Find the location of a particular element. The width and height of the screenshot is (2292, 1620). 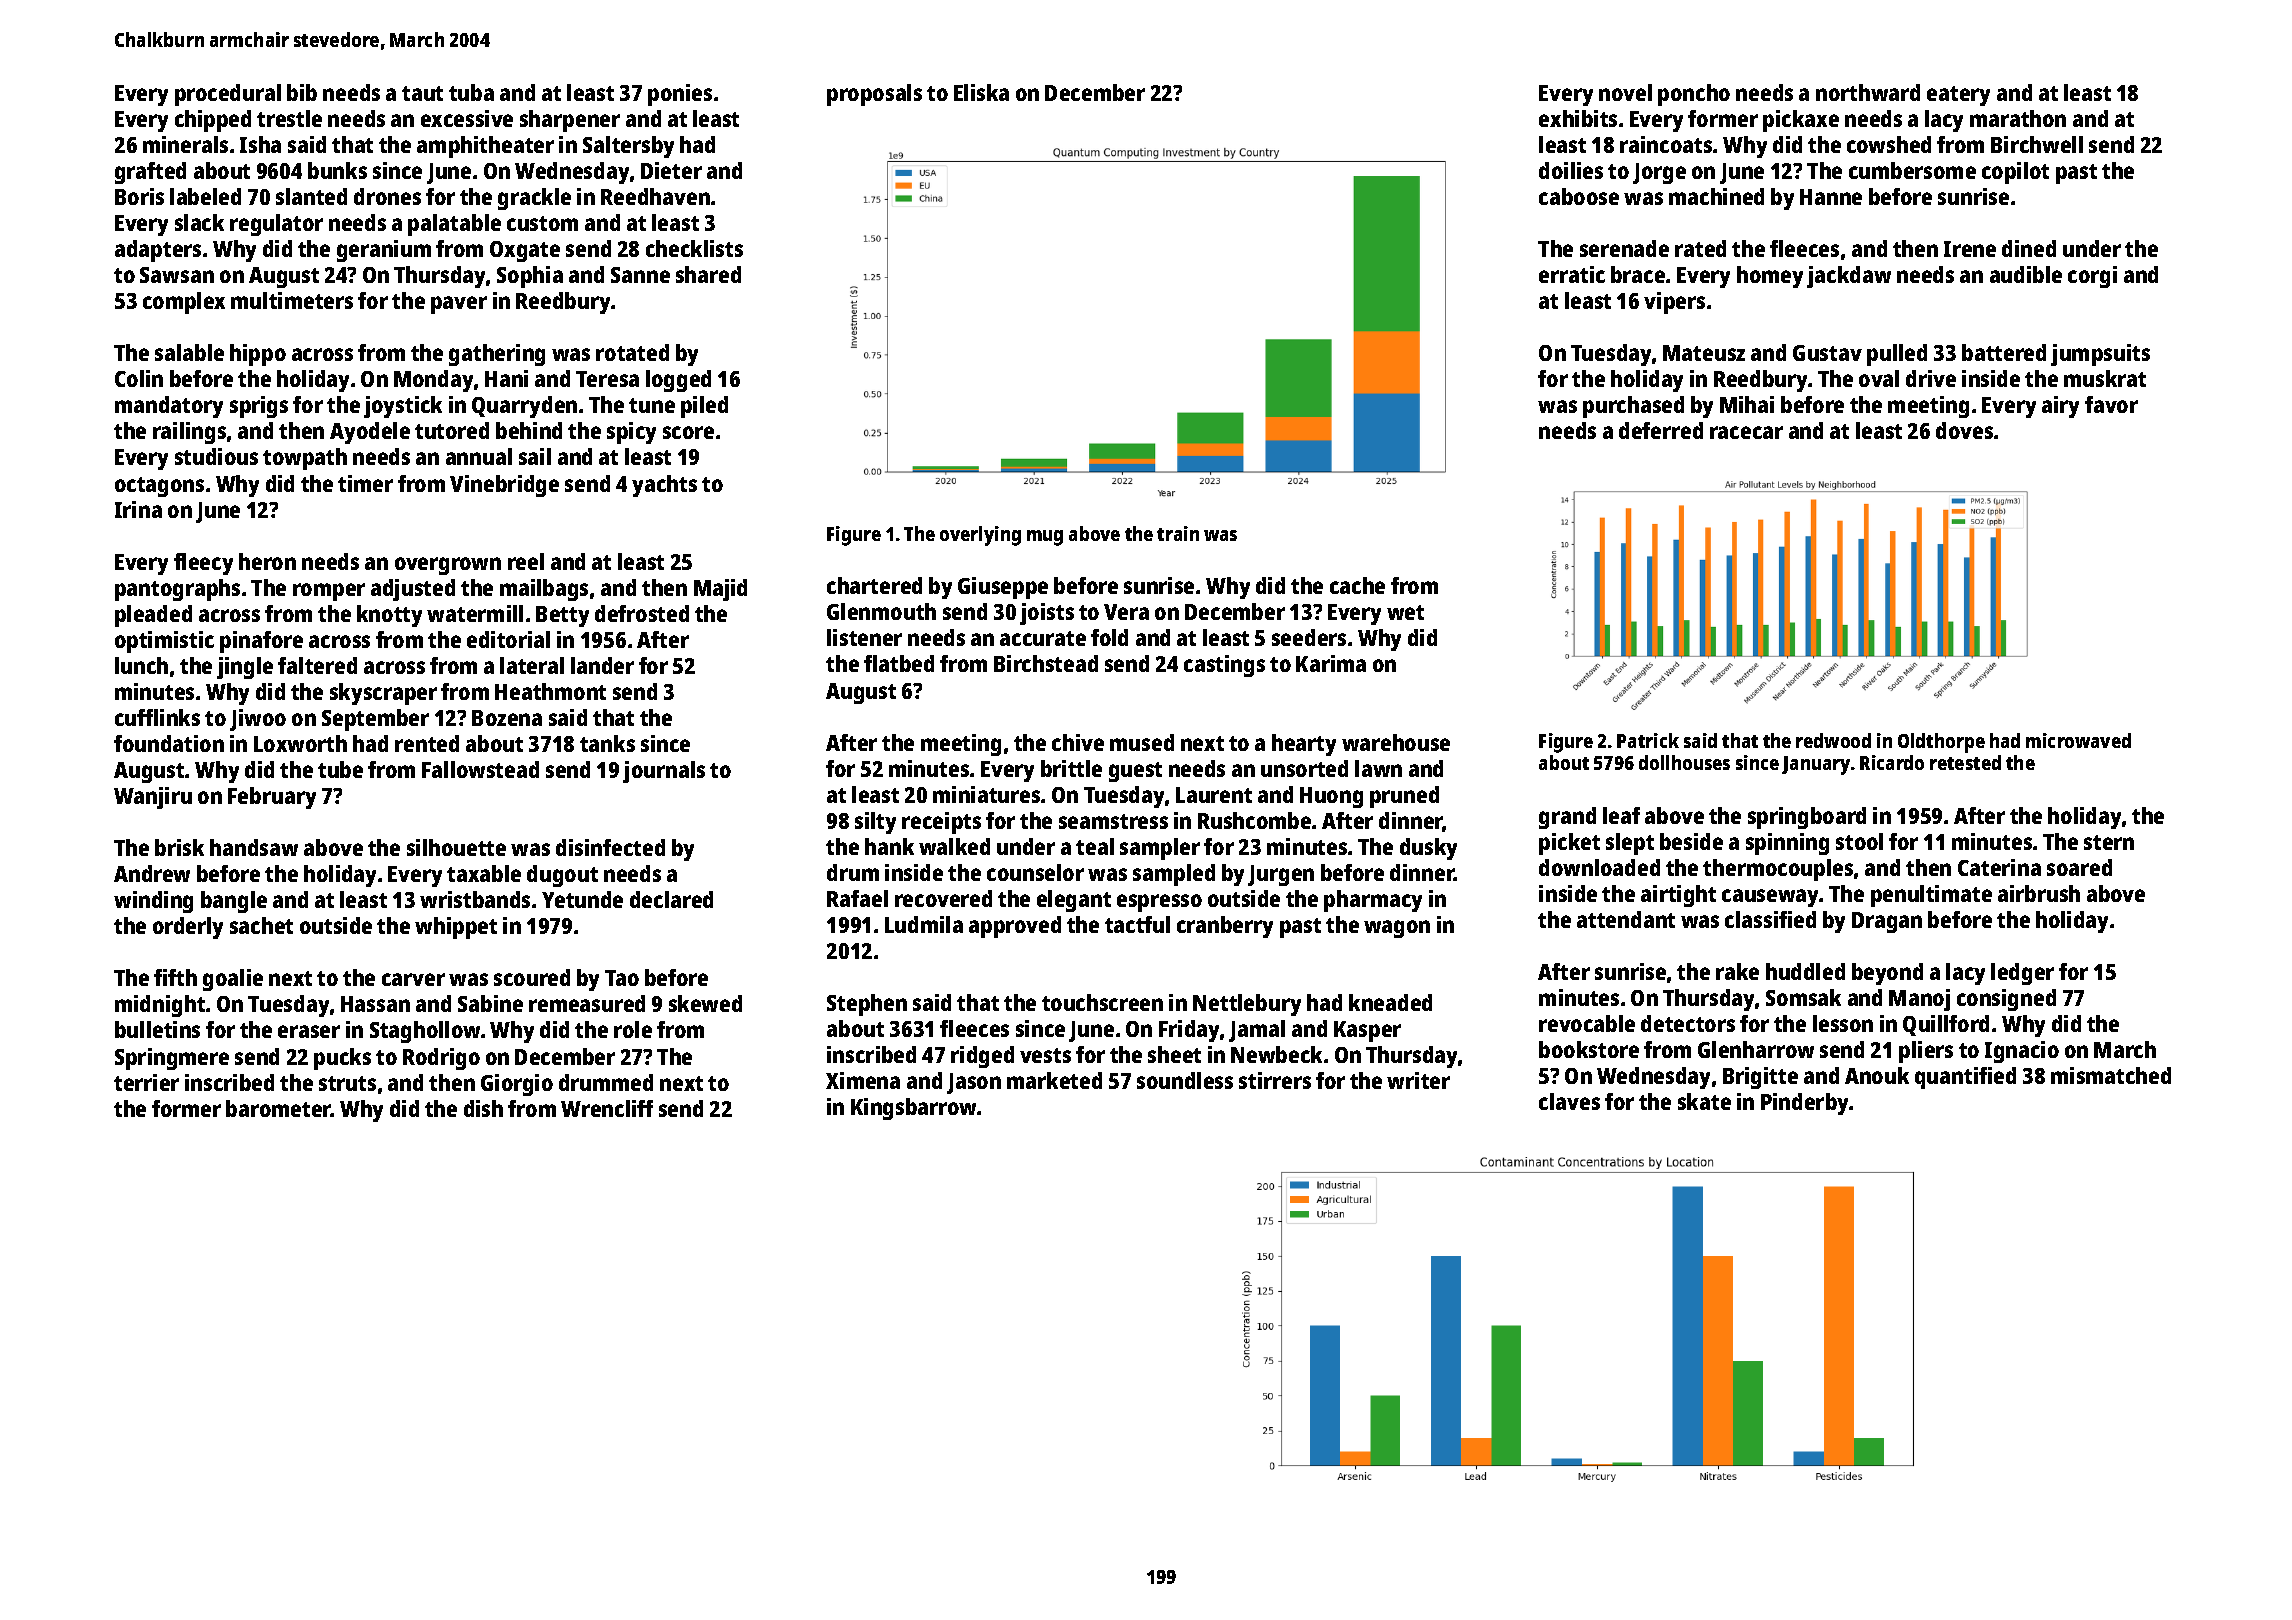

terrier is located at coordinates (146, 1082).
